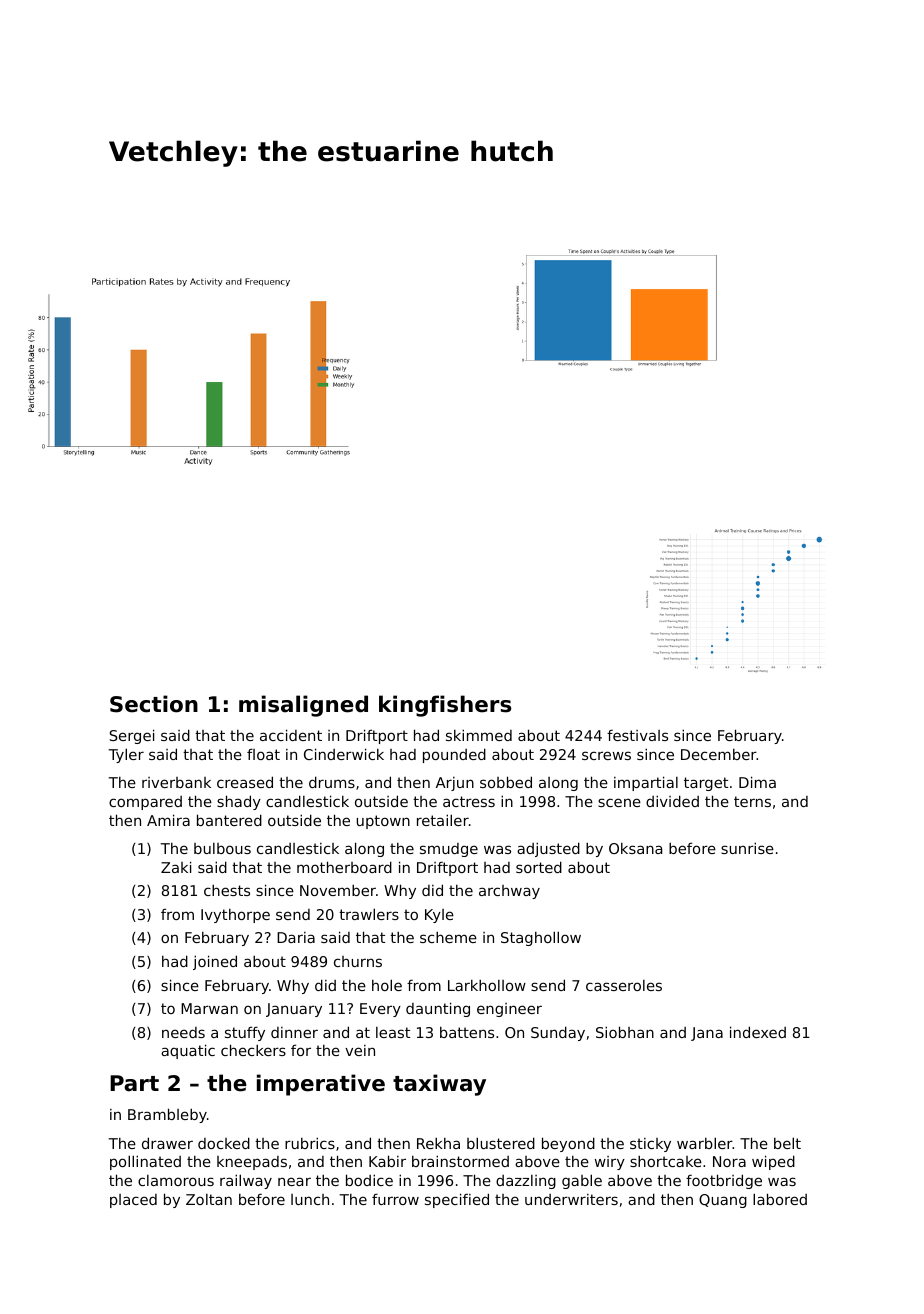  I want to click on festivals, so click(637, 735).
